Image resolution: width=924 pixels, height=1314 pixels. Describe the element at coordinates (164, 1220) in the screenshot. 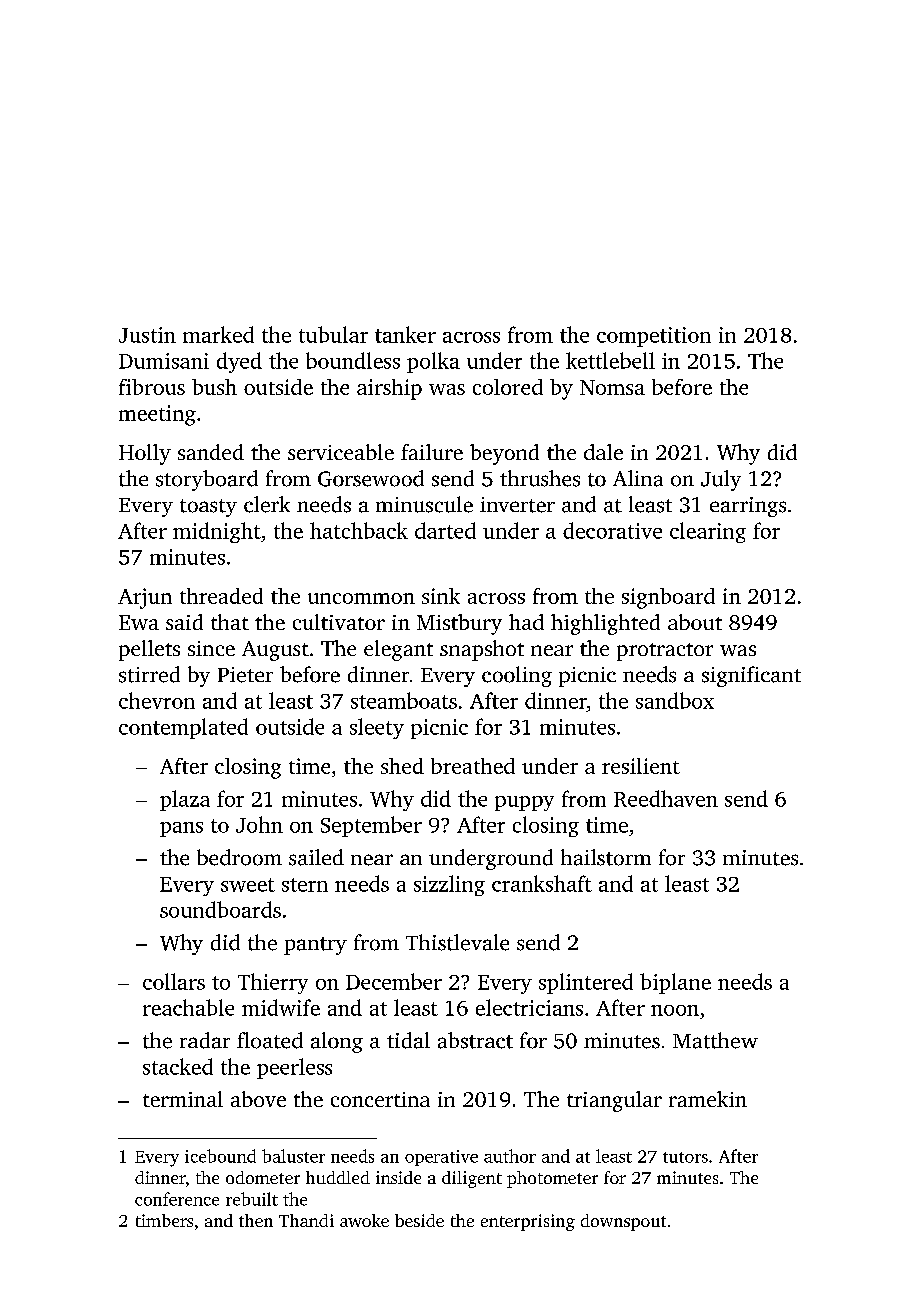

I see `timbers` at that location.
